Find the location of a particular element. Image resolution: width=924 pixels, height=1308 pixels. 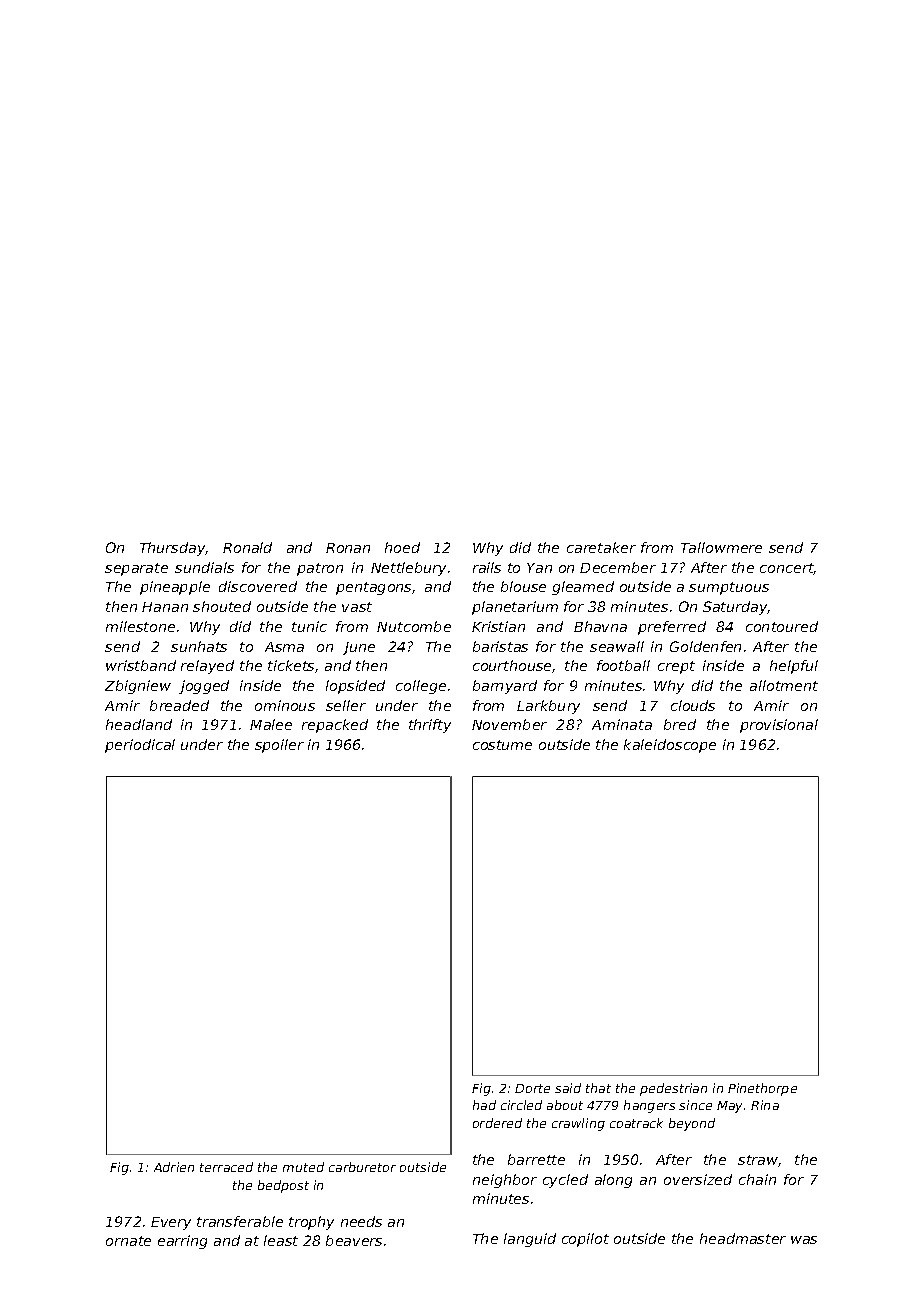

ornate is located at coordinates (128, 1241).
